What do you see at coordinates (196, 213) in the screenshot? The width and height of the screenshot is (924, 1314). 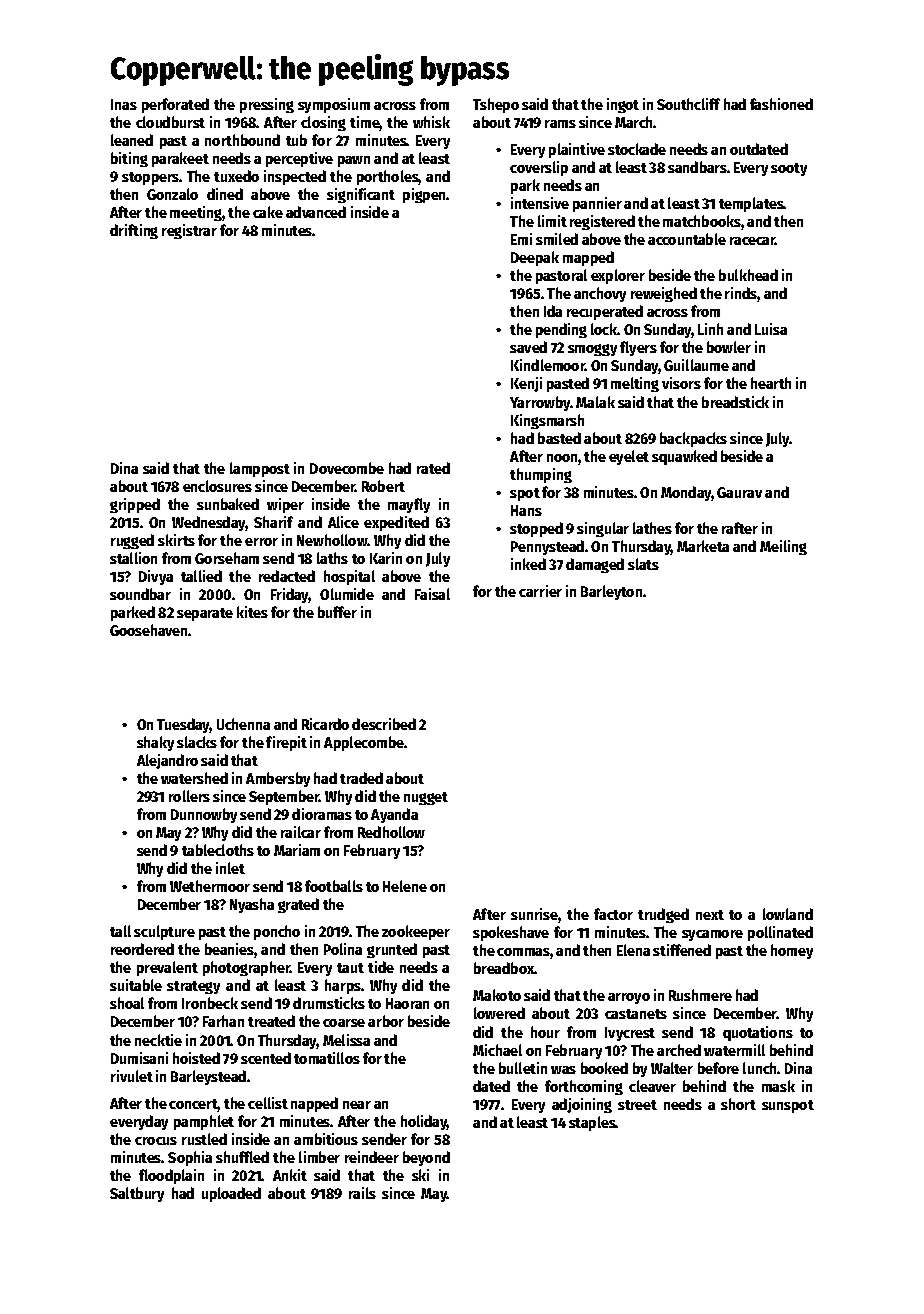 I see `meeting` at bounding box center [196, 213].
